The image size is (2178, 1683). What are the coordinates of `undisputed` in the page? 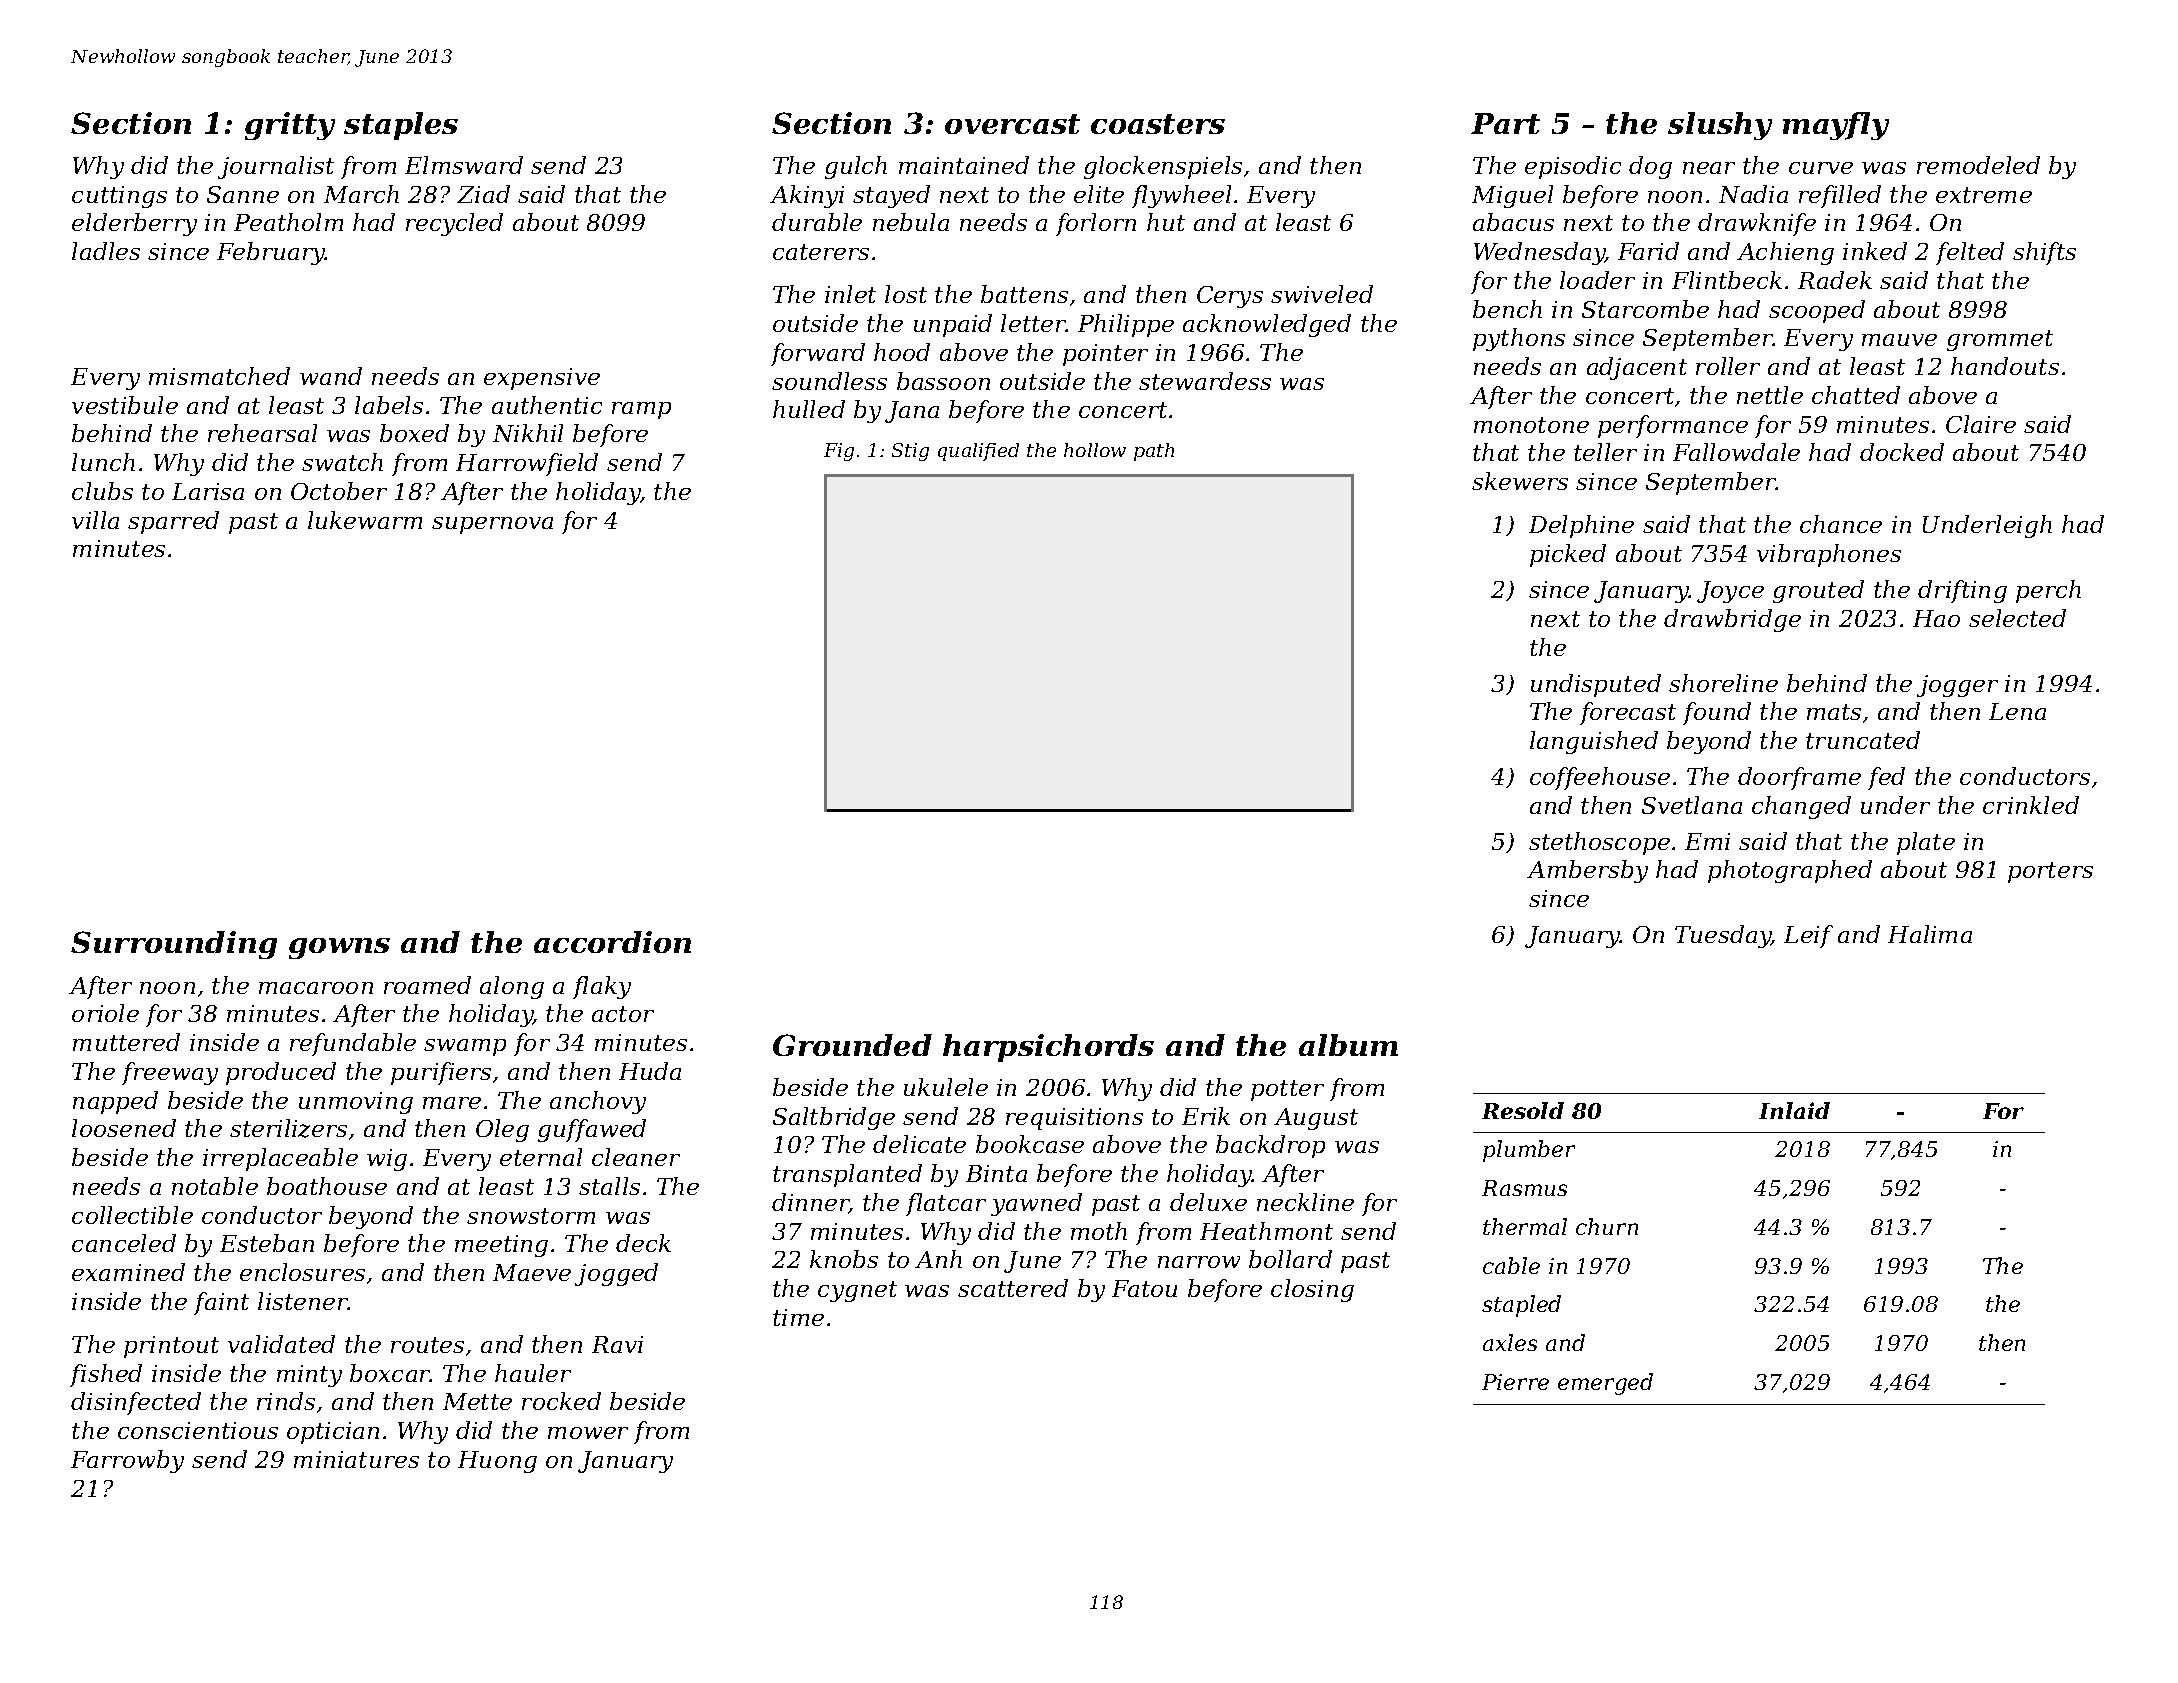 It's located at (1596, 685).
